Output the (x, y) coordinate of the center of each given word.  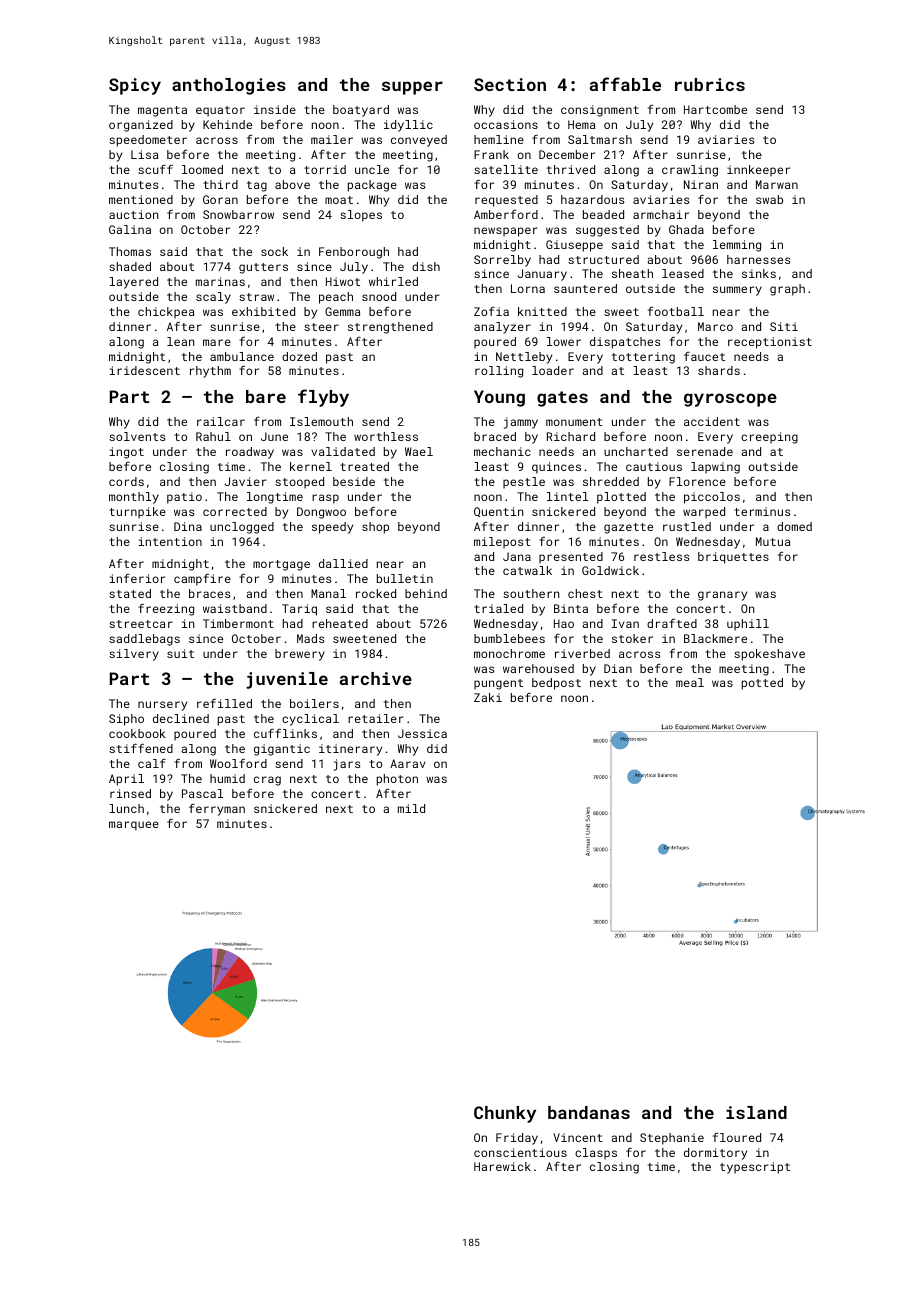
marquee (134, 826)
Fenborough (354, 253)
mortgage (281, 565)
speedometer (148, 141)
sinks (759, 273)
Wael (419, 451)
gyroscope (730, 400)
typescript (755, 1168)
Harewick (502, 1166)
